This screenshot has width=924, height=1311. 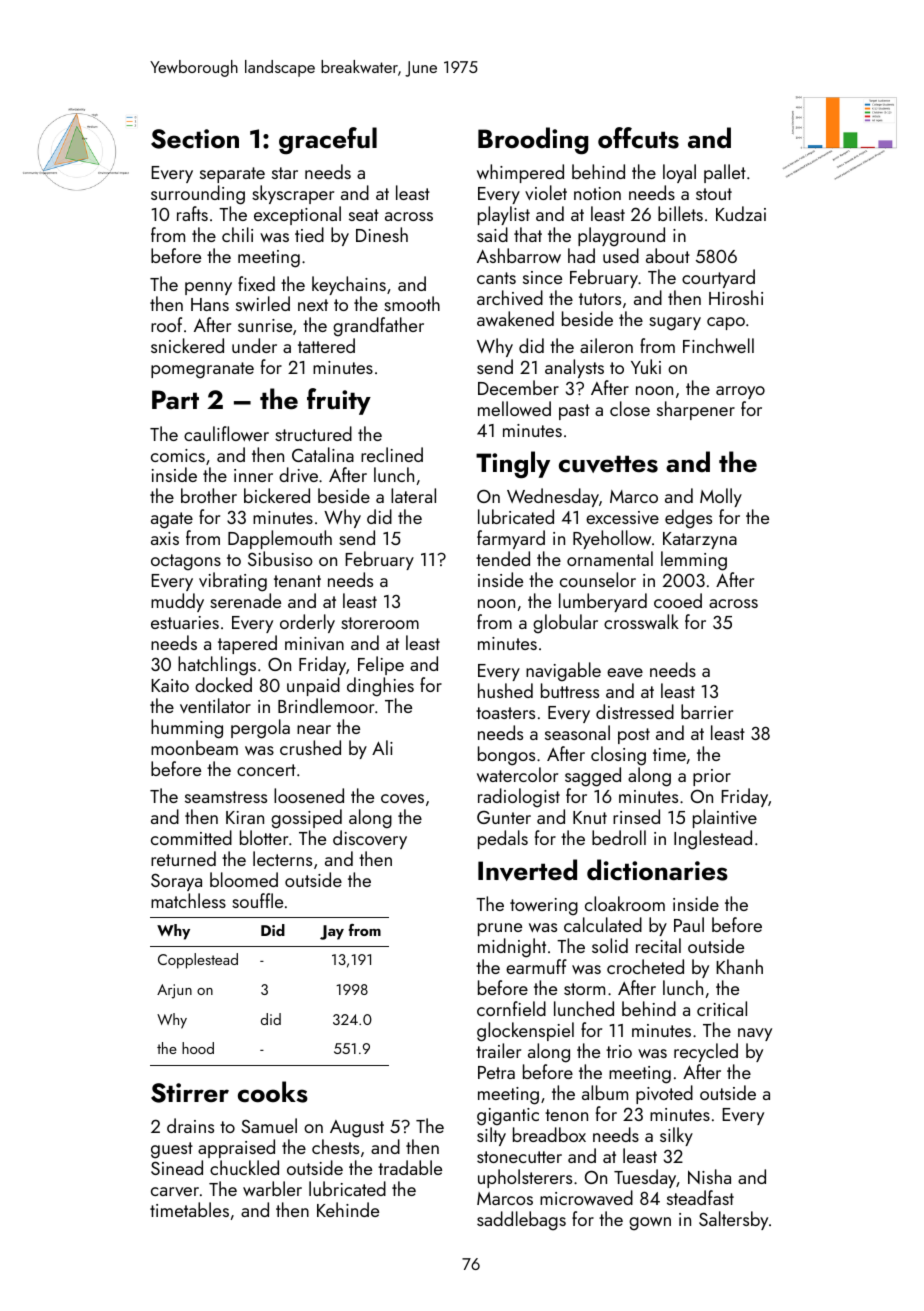 I want to click on Section, so click(x=195, y=139).
